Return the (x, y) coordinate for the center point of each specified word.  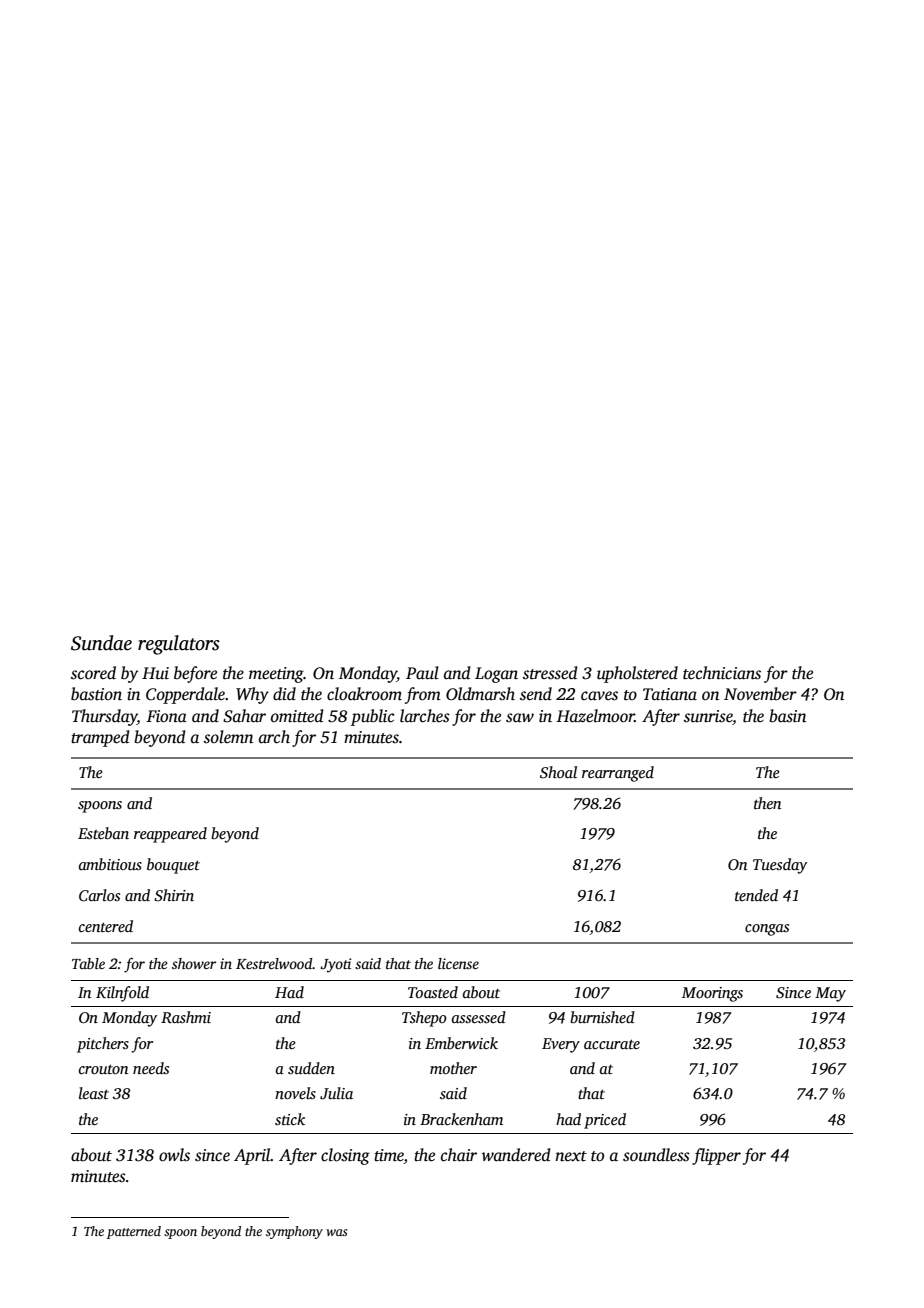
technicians (722, 673)
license (458, 963)
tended (756, 895)
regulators (179, 645)
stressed (550, 673)
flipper (716, 1156)
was (336, 1232)
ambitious (110, 864)
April (252, 1156)
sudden (311, 1068)
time (389, 1156)
